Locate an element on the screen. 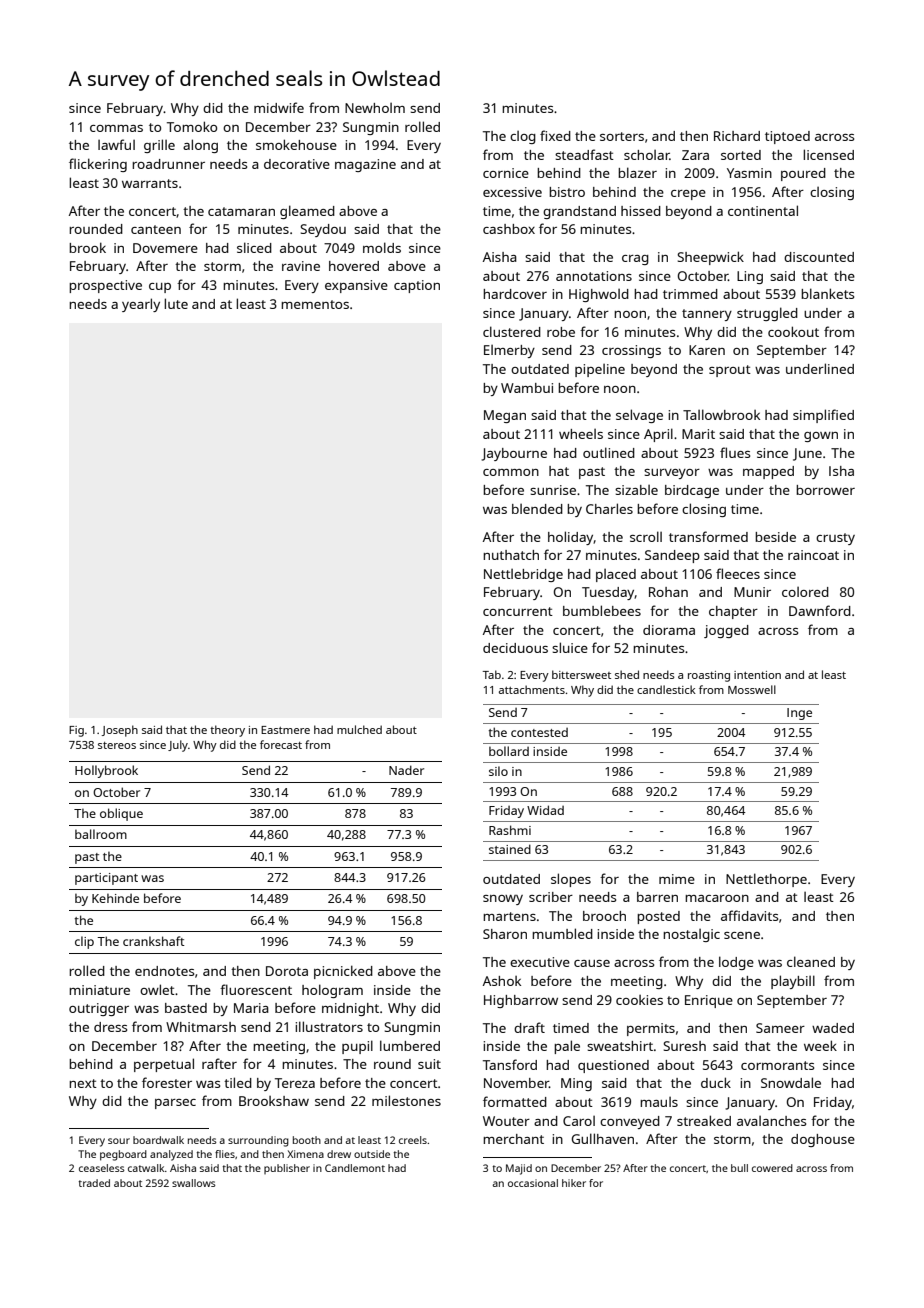 The height and width of the screenshot is (1308, 924). Rashmi is located at coordinates (510, 830).
